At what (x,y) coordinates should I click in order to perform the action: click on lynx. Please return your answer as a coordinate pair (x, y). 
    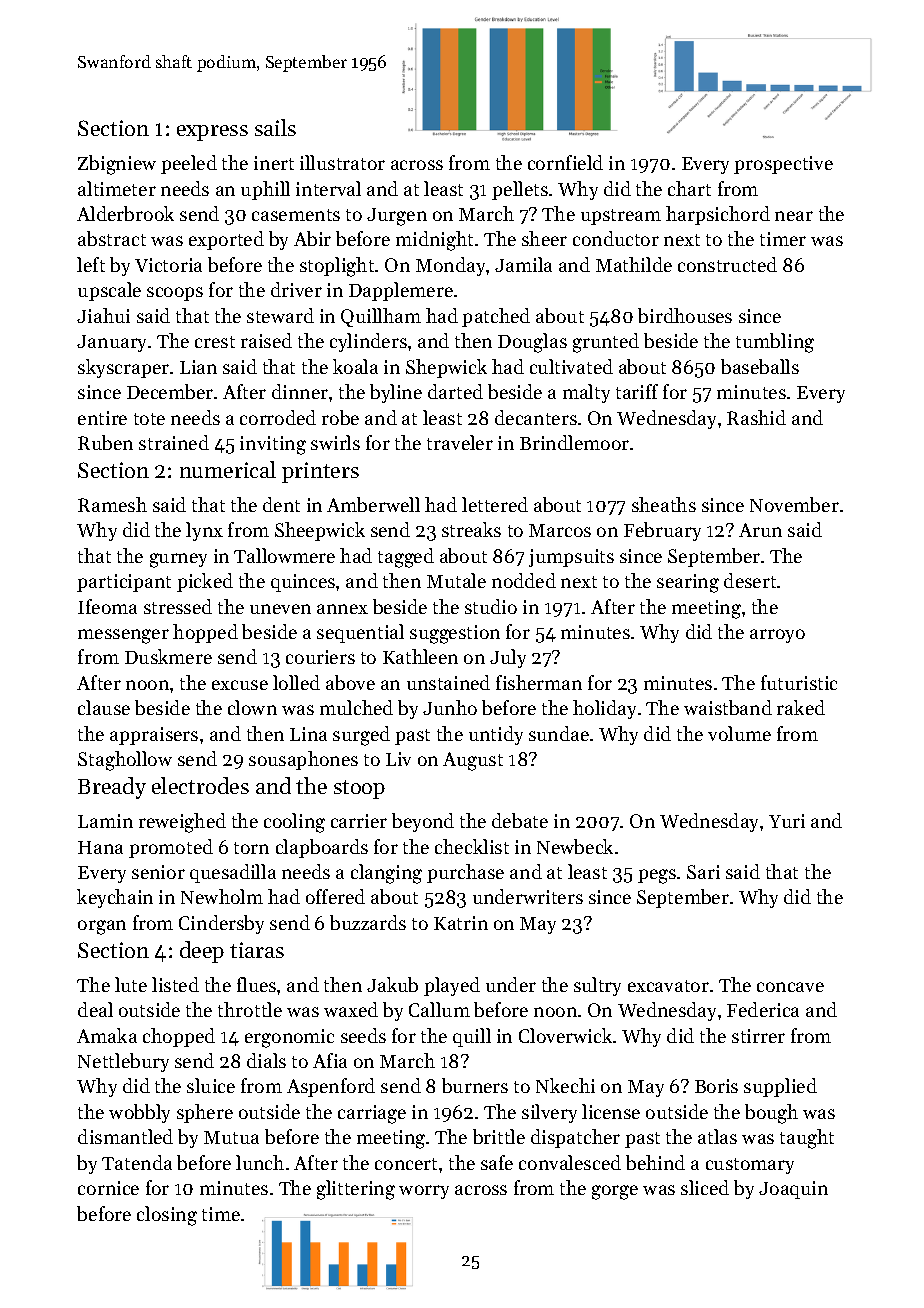
    Looking at the image, I should click on (204, 531).
